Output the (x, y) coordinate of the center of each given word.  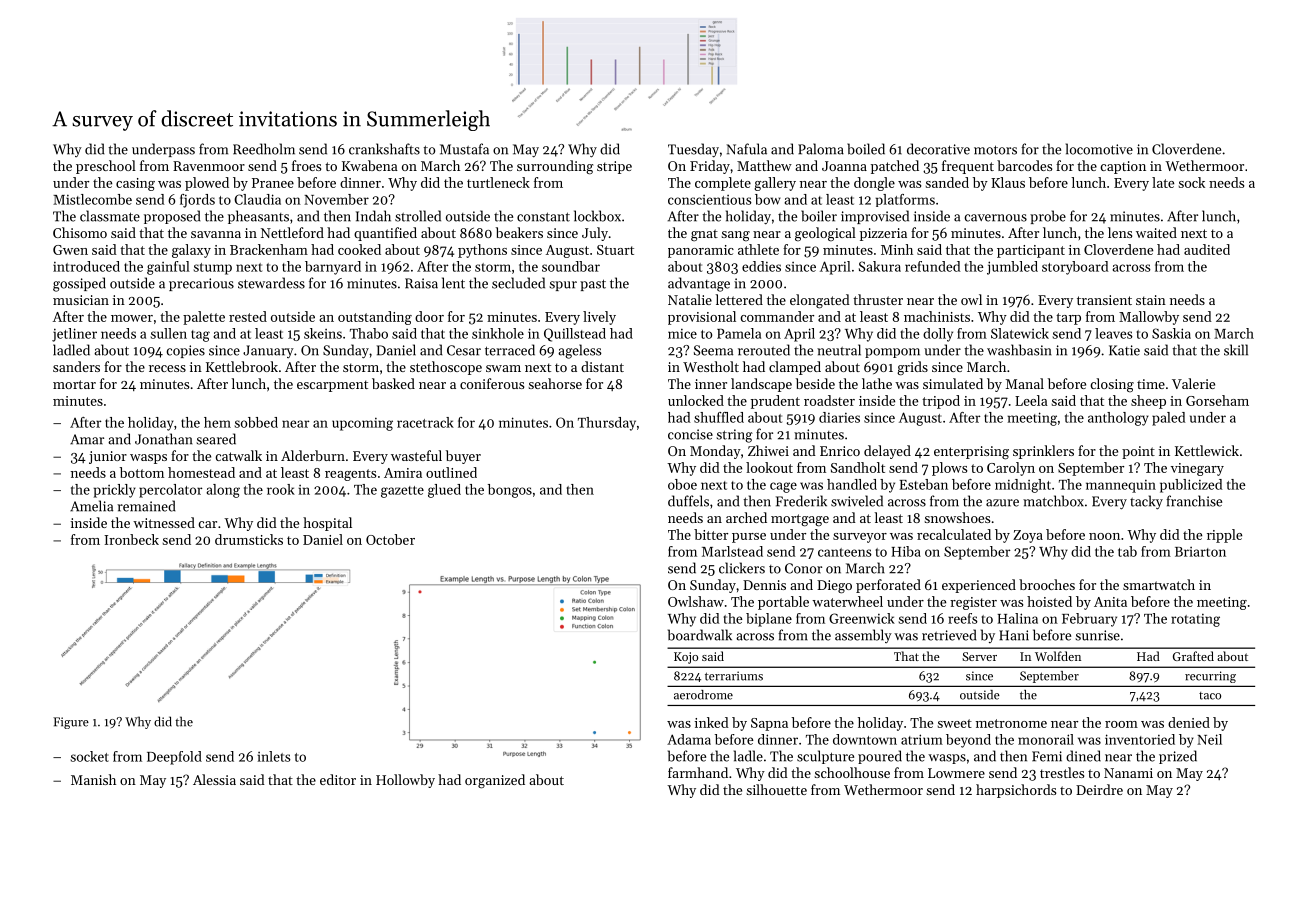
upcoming (362, 424)
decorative (938, 149)
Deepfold (174, 758)
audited (1207, 249)
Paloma (821, 149)
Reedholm (264, 149)
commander (777, 316)
